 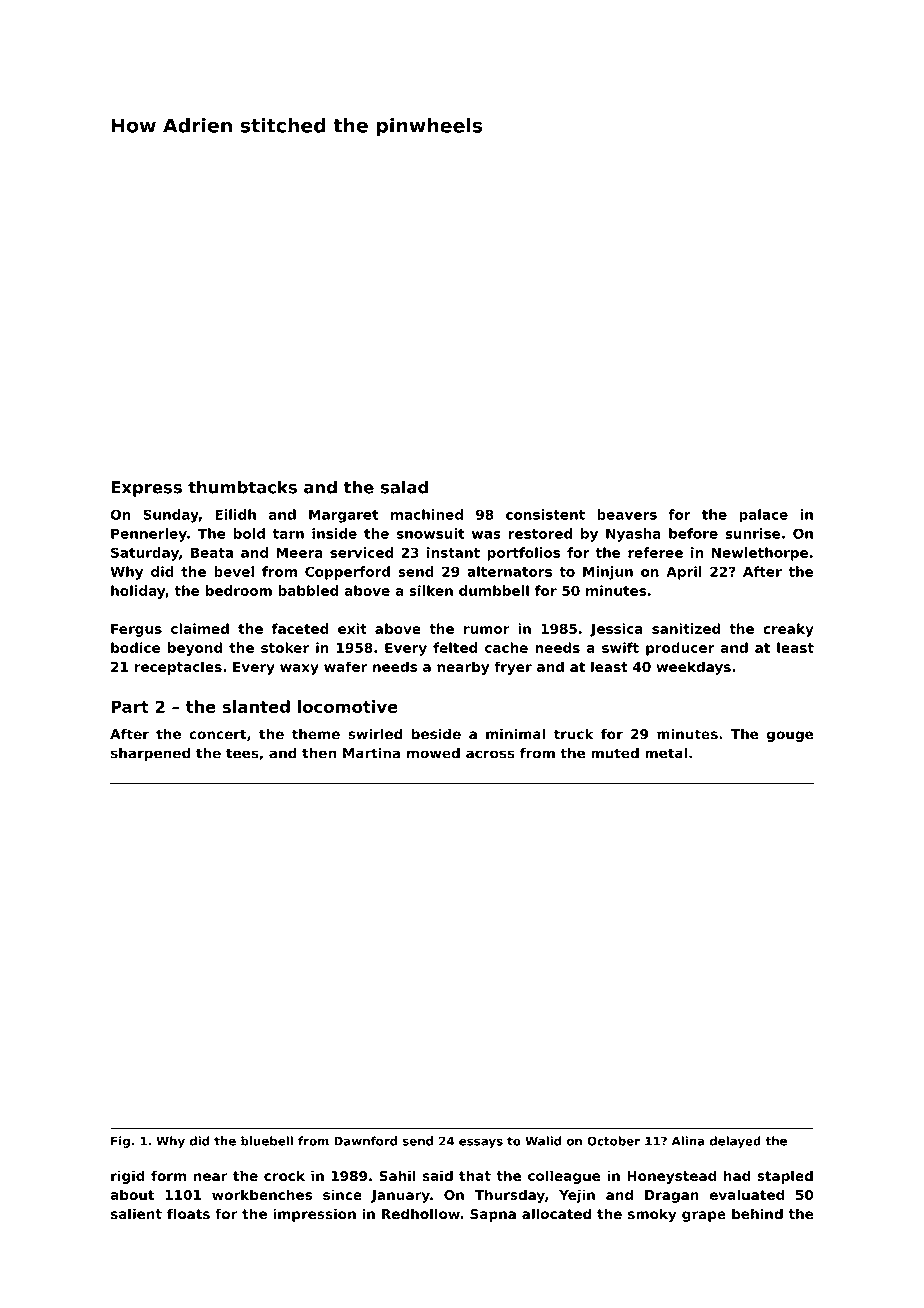 I want to click on Martina, so click(x=371, y=753).
